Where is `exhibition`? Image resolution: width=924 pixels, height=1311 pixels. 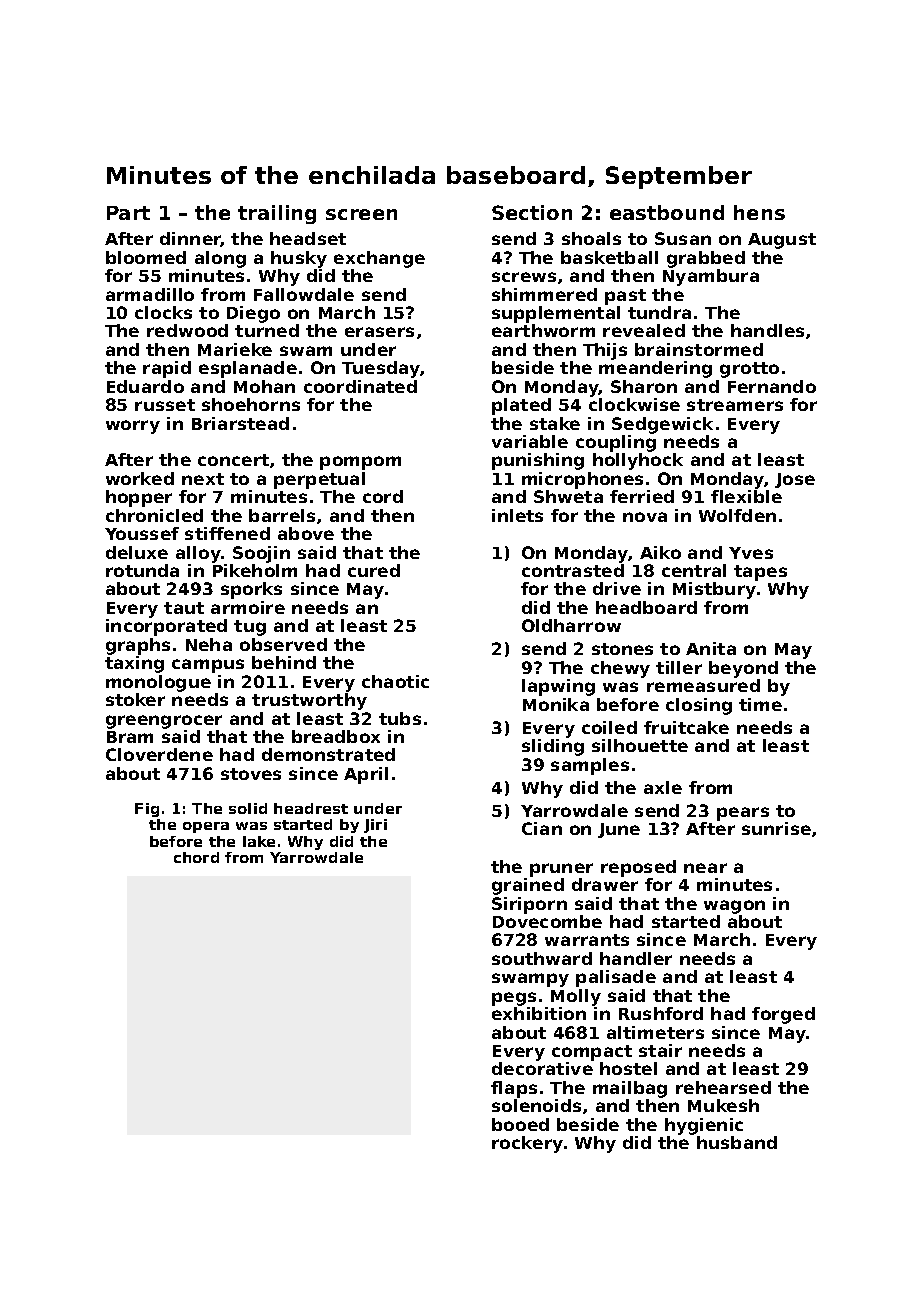 exhibition is located at coordinates (539, 1013).
